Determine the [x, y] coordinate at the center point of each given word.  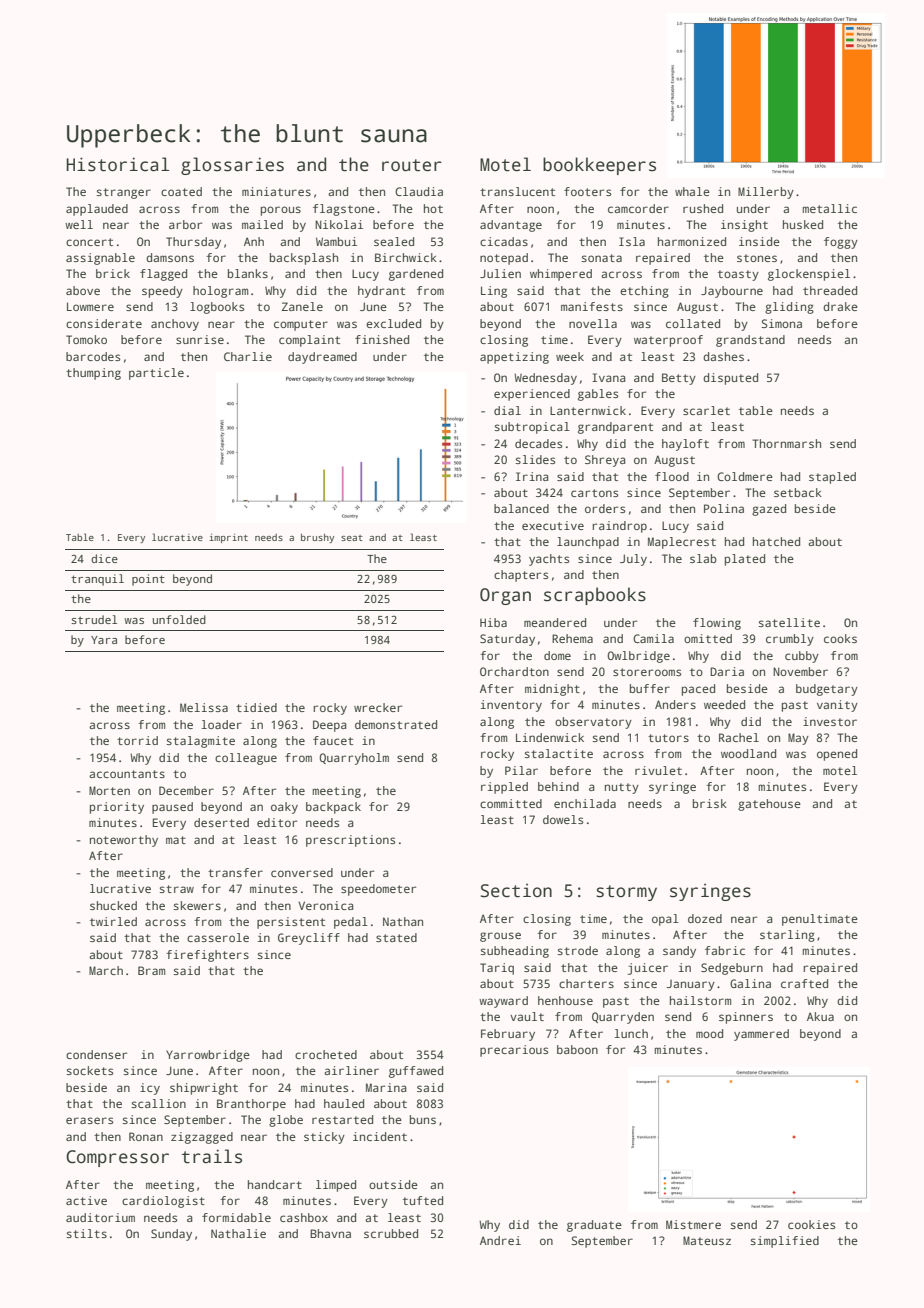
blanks [248, 273]
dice [104, 558]
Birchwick [406, 257]
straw [177, 889]
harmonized [692, 241]
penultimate [820, 920]
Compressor [117, 1158]
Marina [386, 1087]
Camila [653, 638]
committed [511, 803]
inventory [511, 706]
